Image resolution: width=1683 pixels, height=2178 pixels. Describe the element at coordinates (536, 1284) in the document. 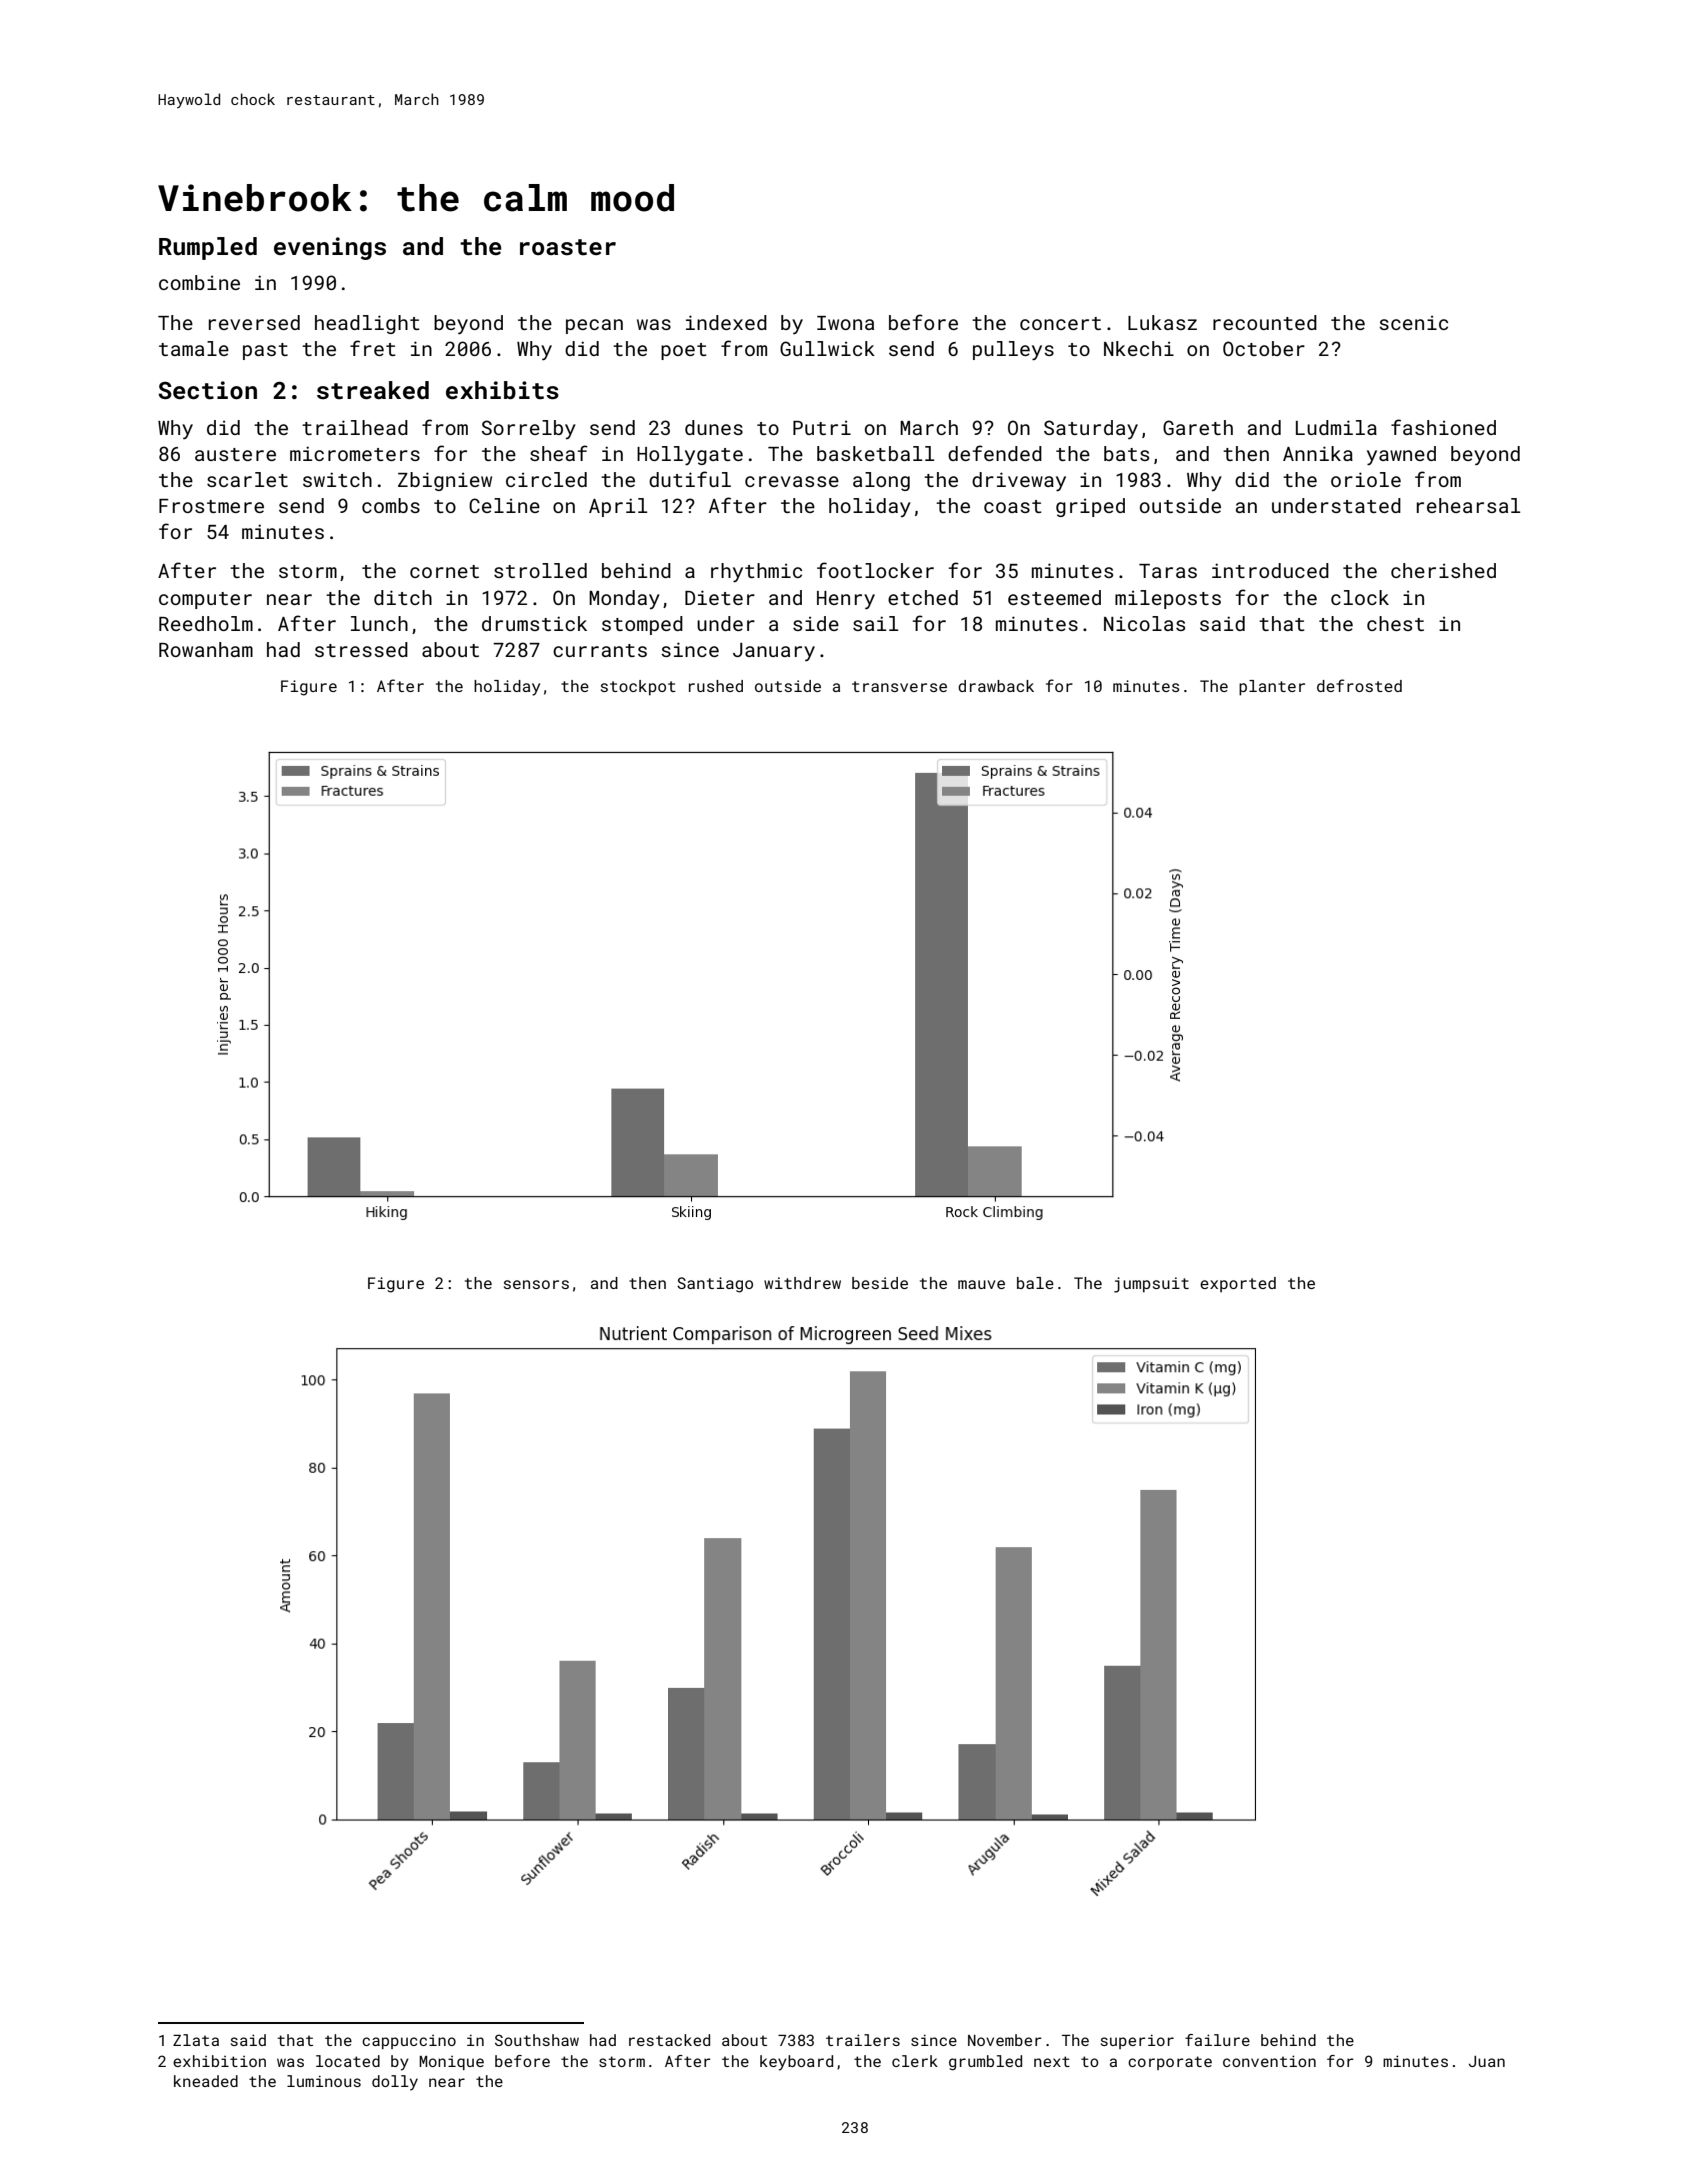

I see `sensors` at that location.
